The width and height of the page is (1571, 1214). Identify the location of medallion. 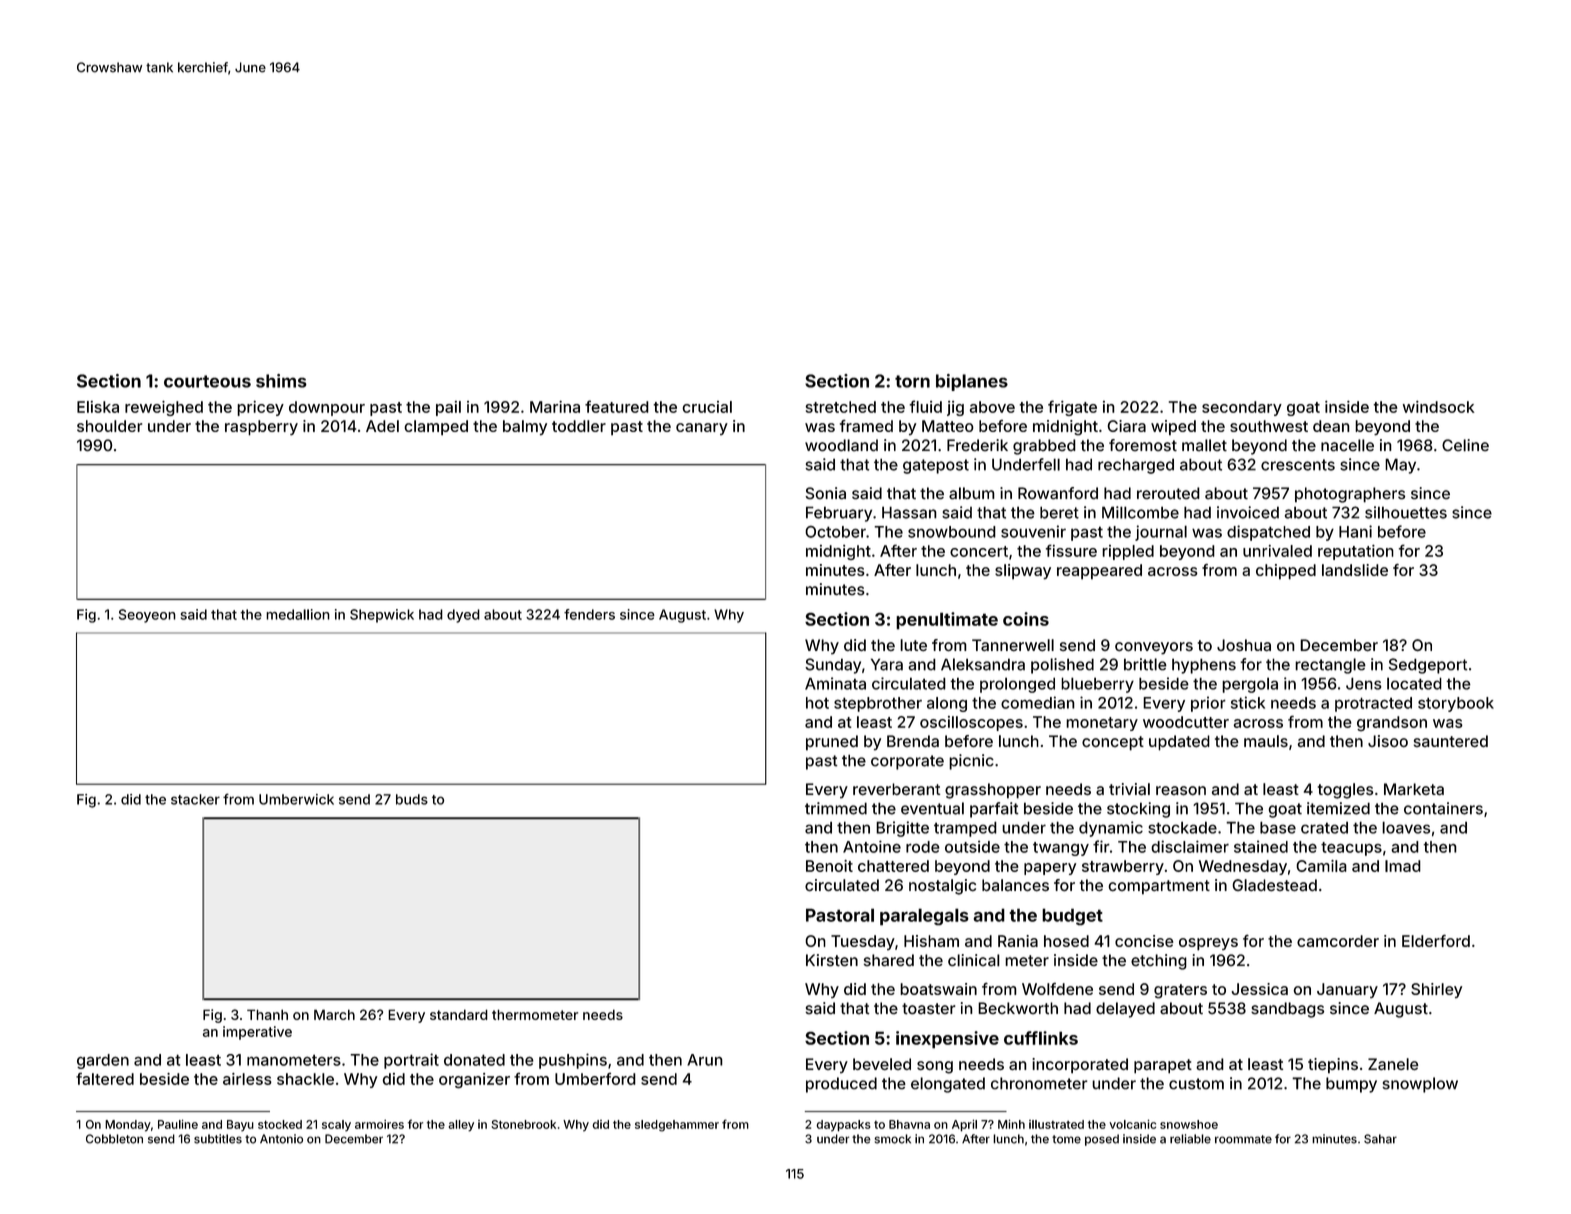
(298, 614).
